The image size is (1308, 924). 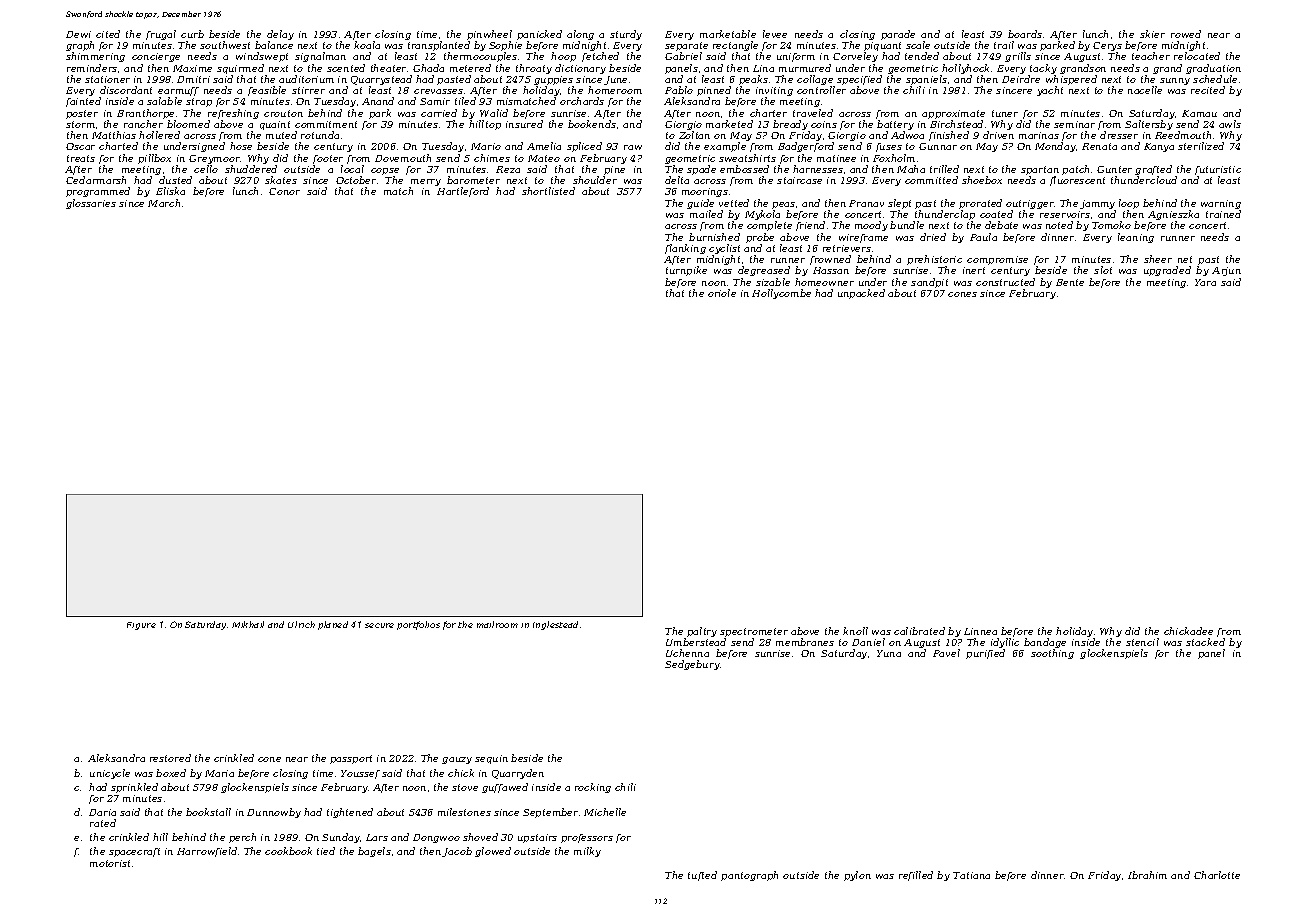 What do you see at coordinates (1205, 642) in the screenshot?
I see `stacked` at bounding box center [1205, 642].
